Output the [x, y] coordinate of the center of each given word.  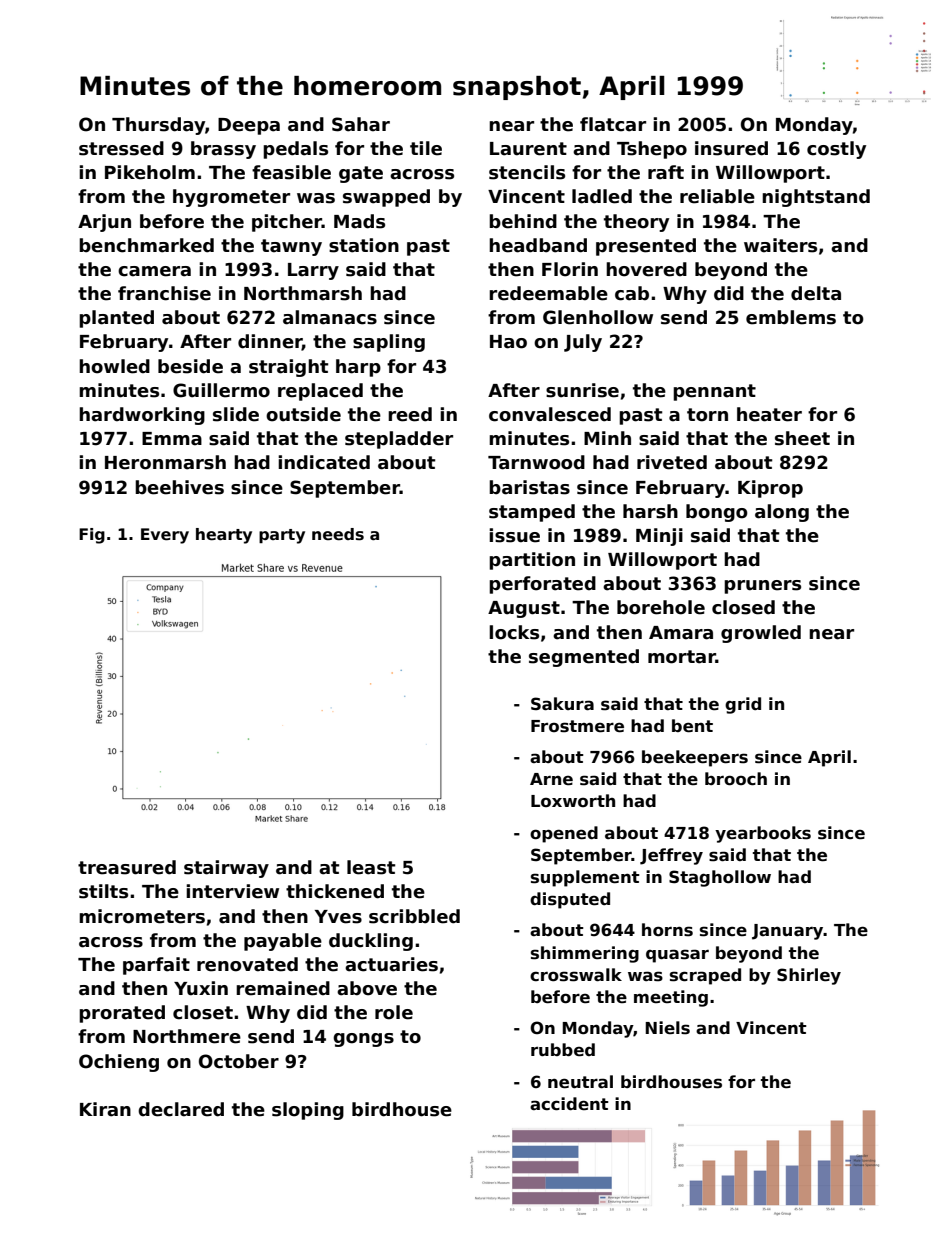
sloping [308, 1111]
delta [816, 293]
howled [114, 366]
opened [564, 834]
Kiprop [770, 489]
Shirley [809, 976]
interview [232, 891]
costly [836, 150]
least [371, 867]
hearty [224, 536]
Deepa [249, 126]
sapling [389, 343]
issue [514, 535]
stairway [226, 869]
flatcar [613, 124]
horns [667, 930]
